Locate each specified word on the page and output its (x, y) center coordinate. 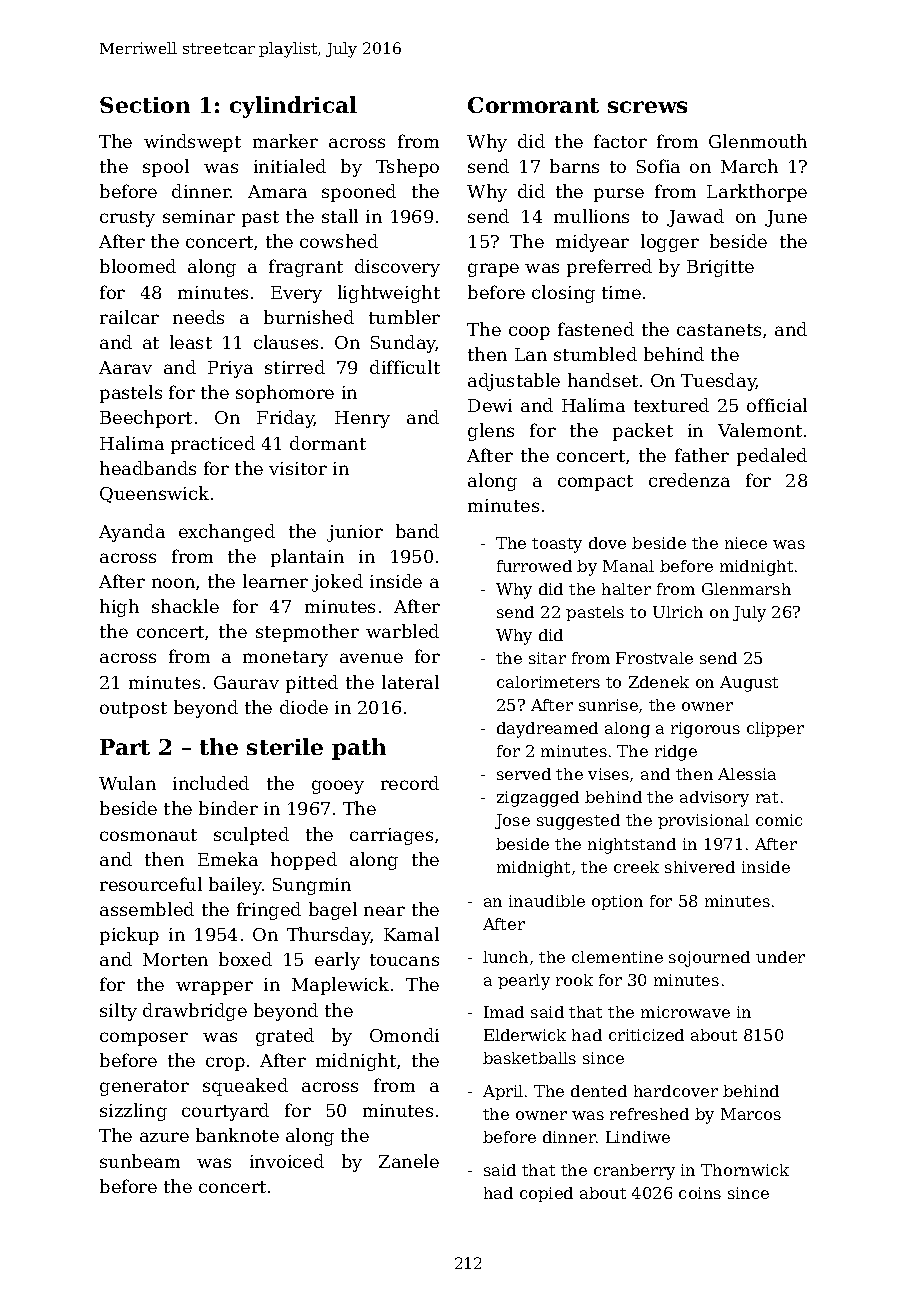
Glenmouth (758, 141)
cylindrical (293, 107)
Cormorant (533, 105)
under (780, 957)
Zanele (409, 1161)
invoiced (287, 1161)
